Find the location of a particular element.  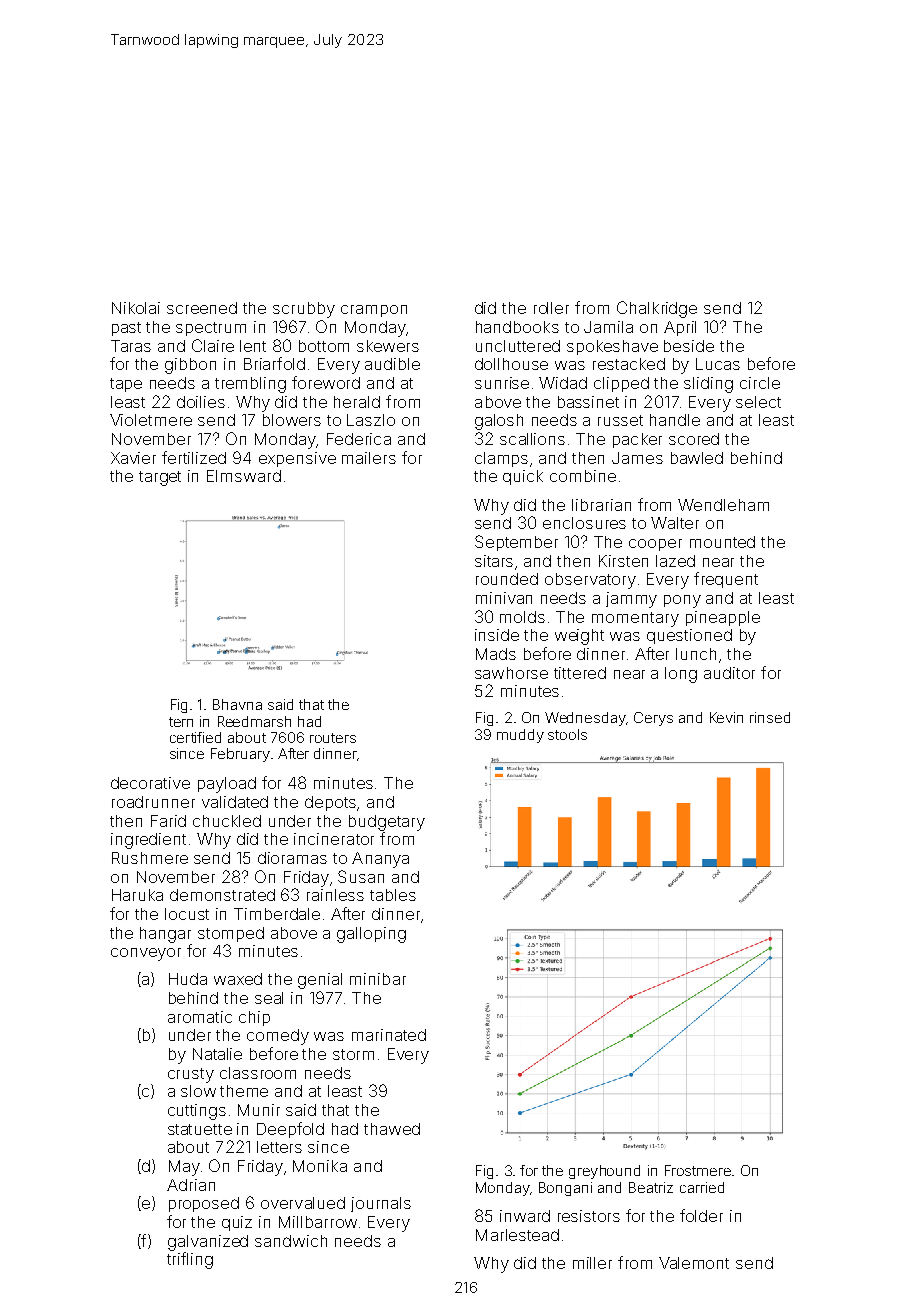

tables is located at coordinates (393, 895).
